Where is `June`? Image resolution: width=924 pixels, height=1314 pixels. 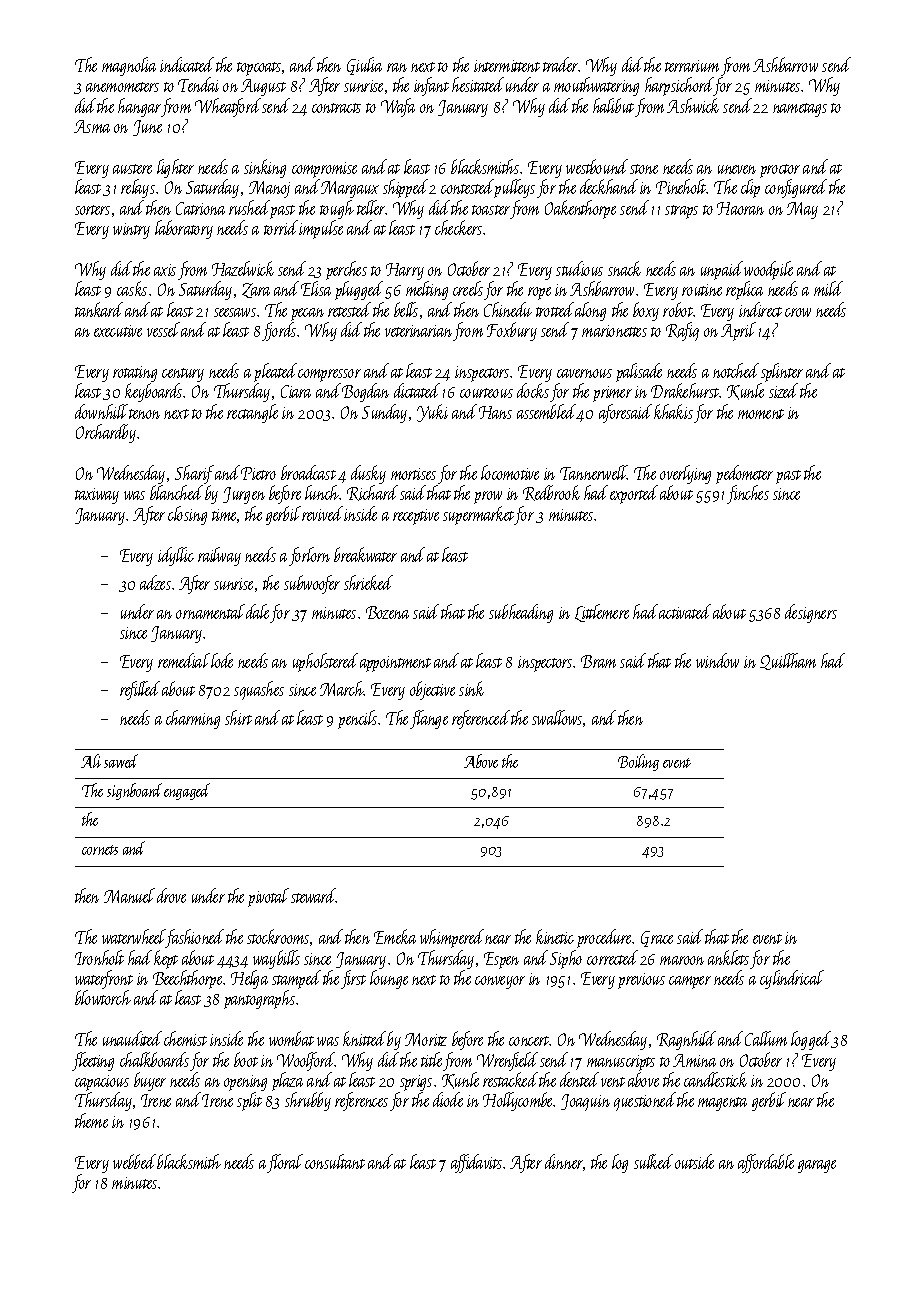
June is located at coordinates (147, 128).
